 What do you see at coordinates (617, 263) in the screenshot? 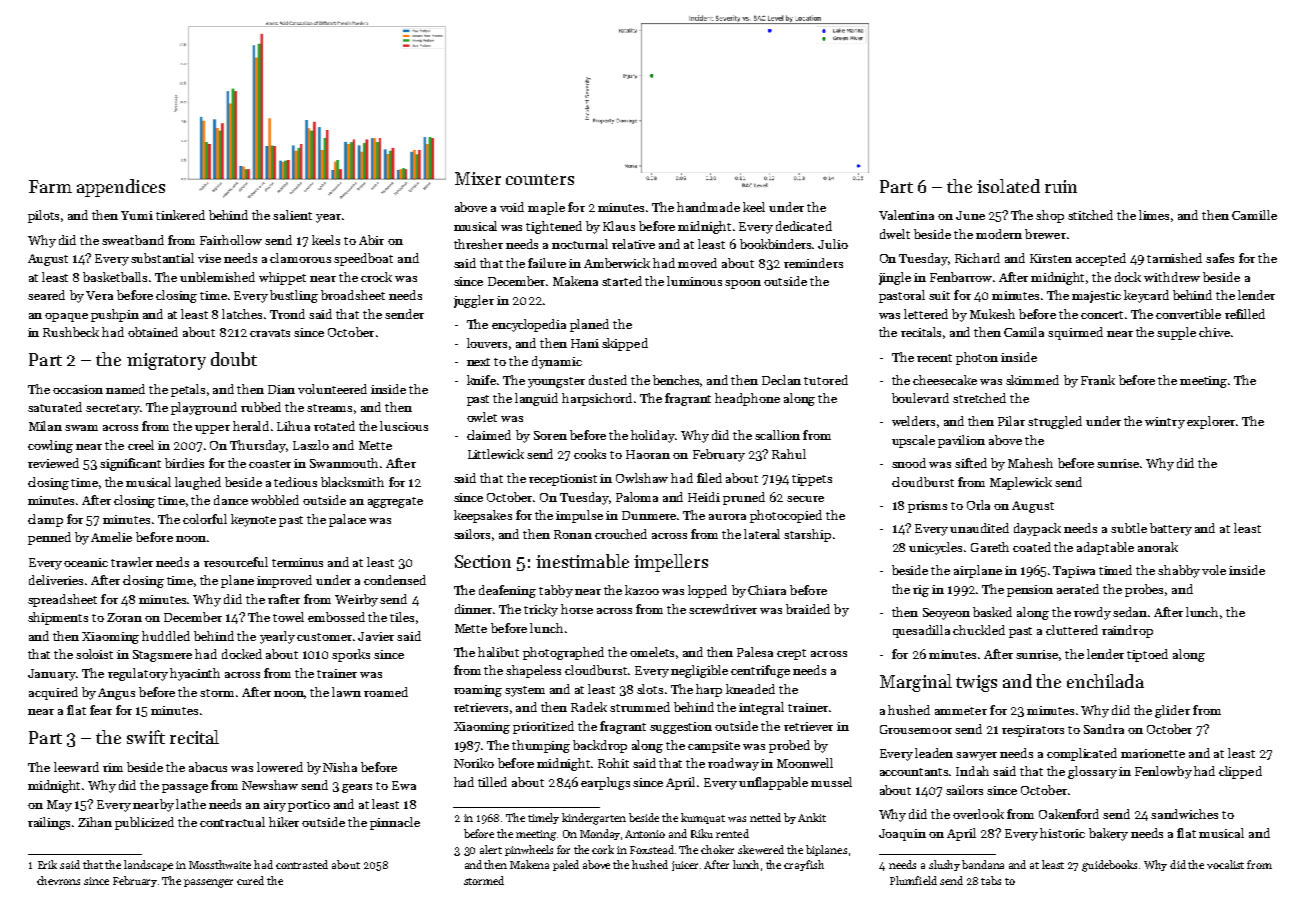
I see `Amberwick` at bounding box center [617, 263].
